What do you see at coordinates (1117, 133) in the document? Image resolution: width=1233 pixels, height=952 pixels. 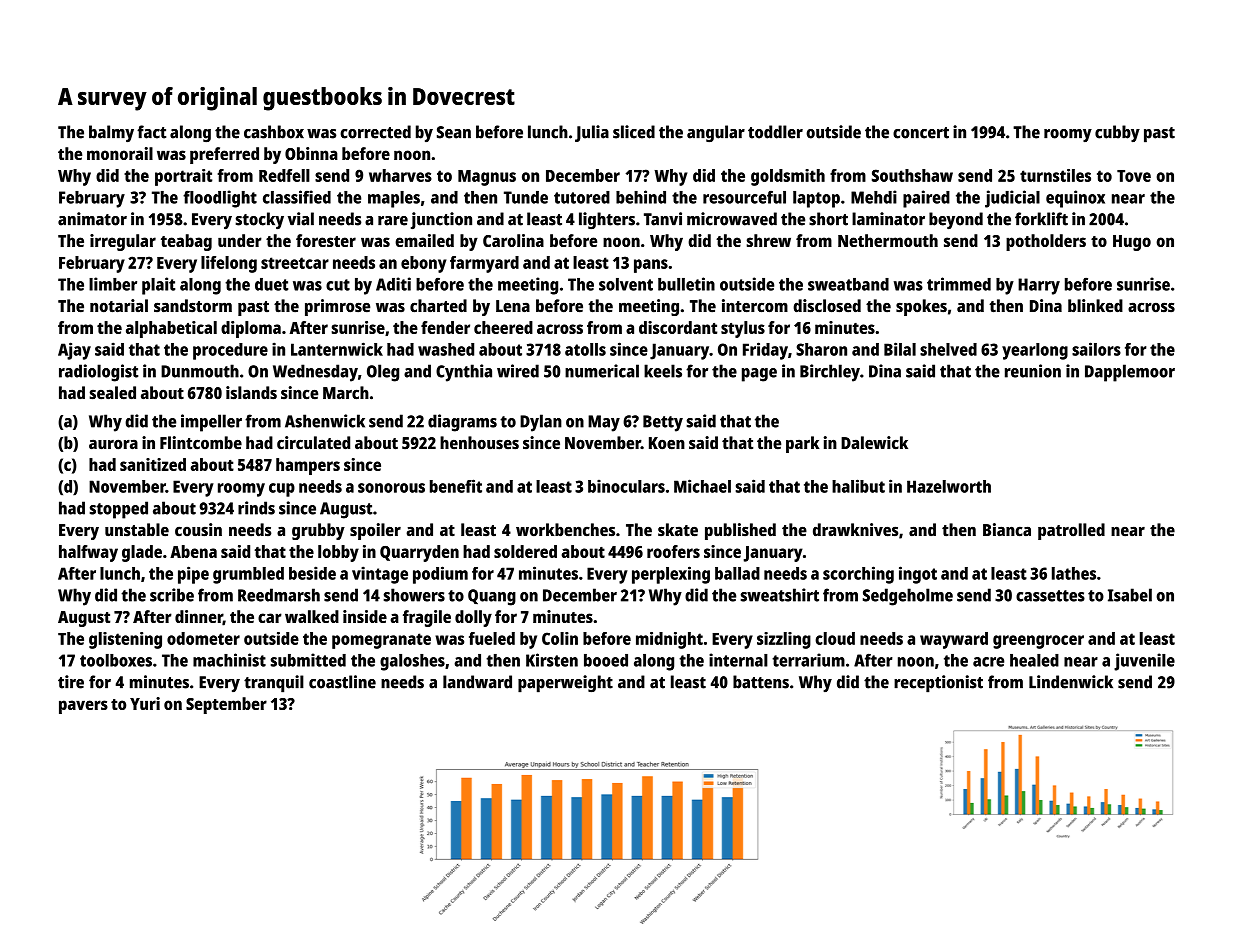 I see `cubby` at bounding box center [1117, 133].
